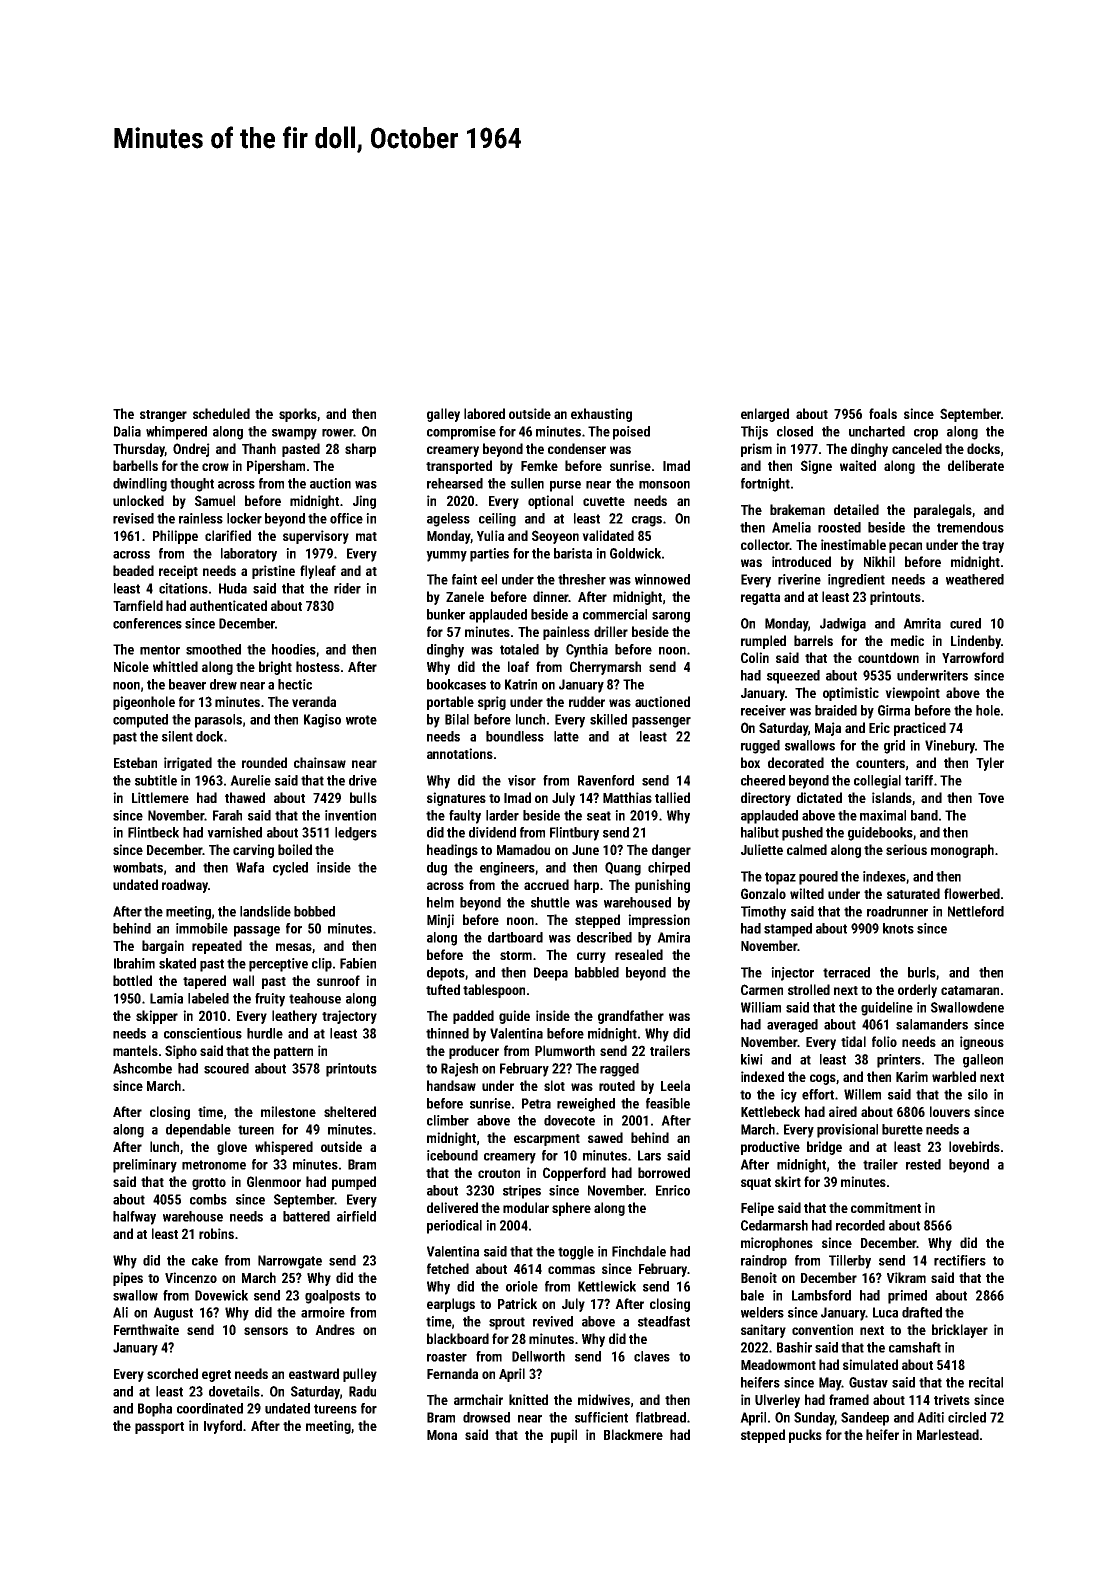  I want to click on latte, so click(566, 736).
